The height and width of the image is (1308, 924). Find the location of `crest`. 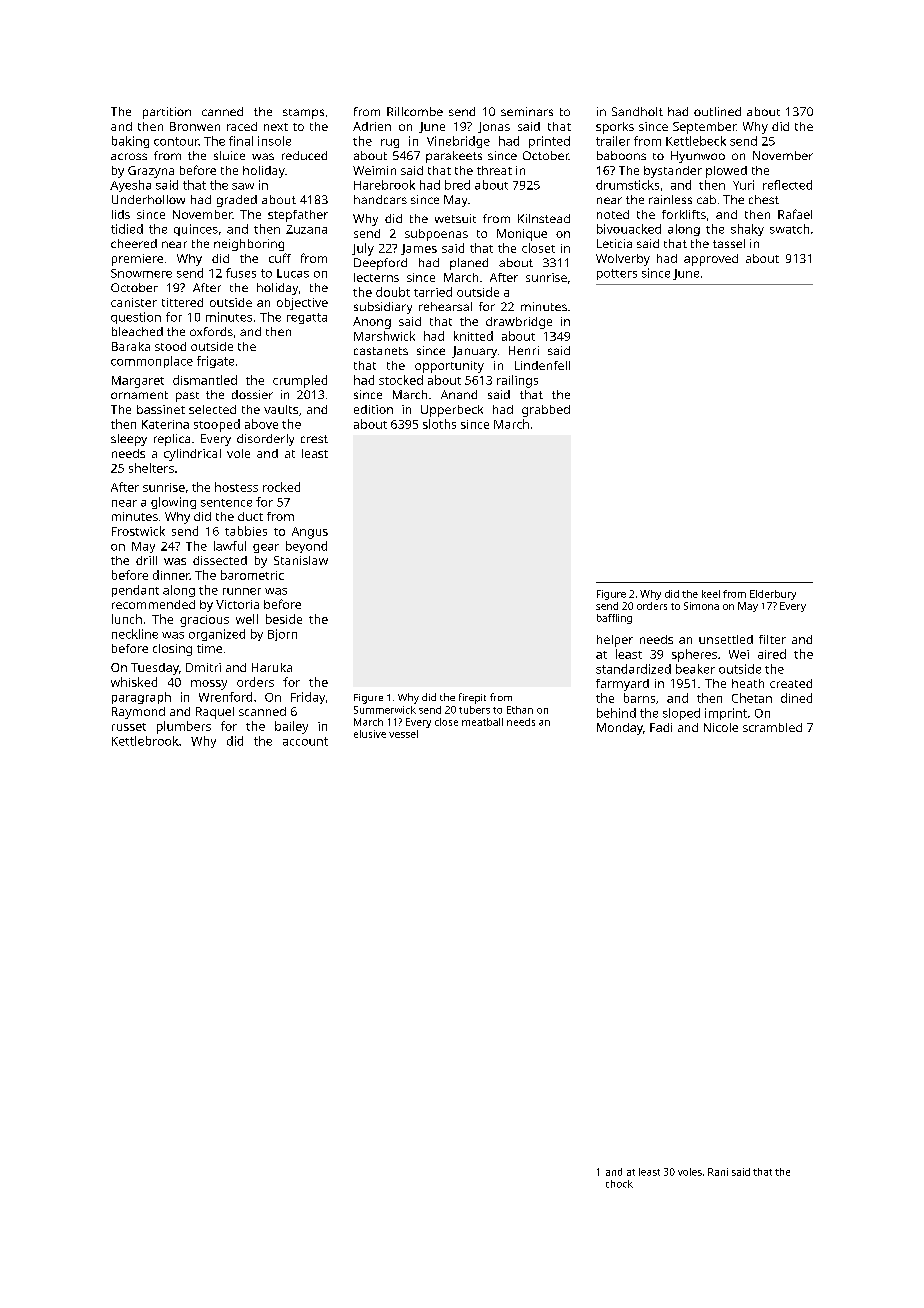

crest is located at coordinates (314, 439).
